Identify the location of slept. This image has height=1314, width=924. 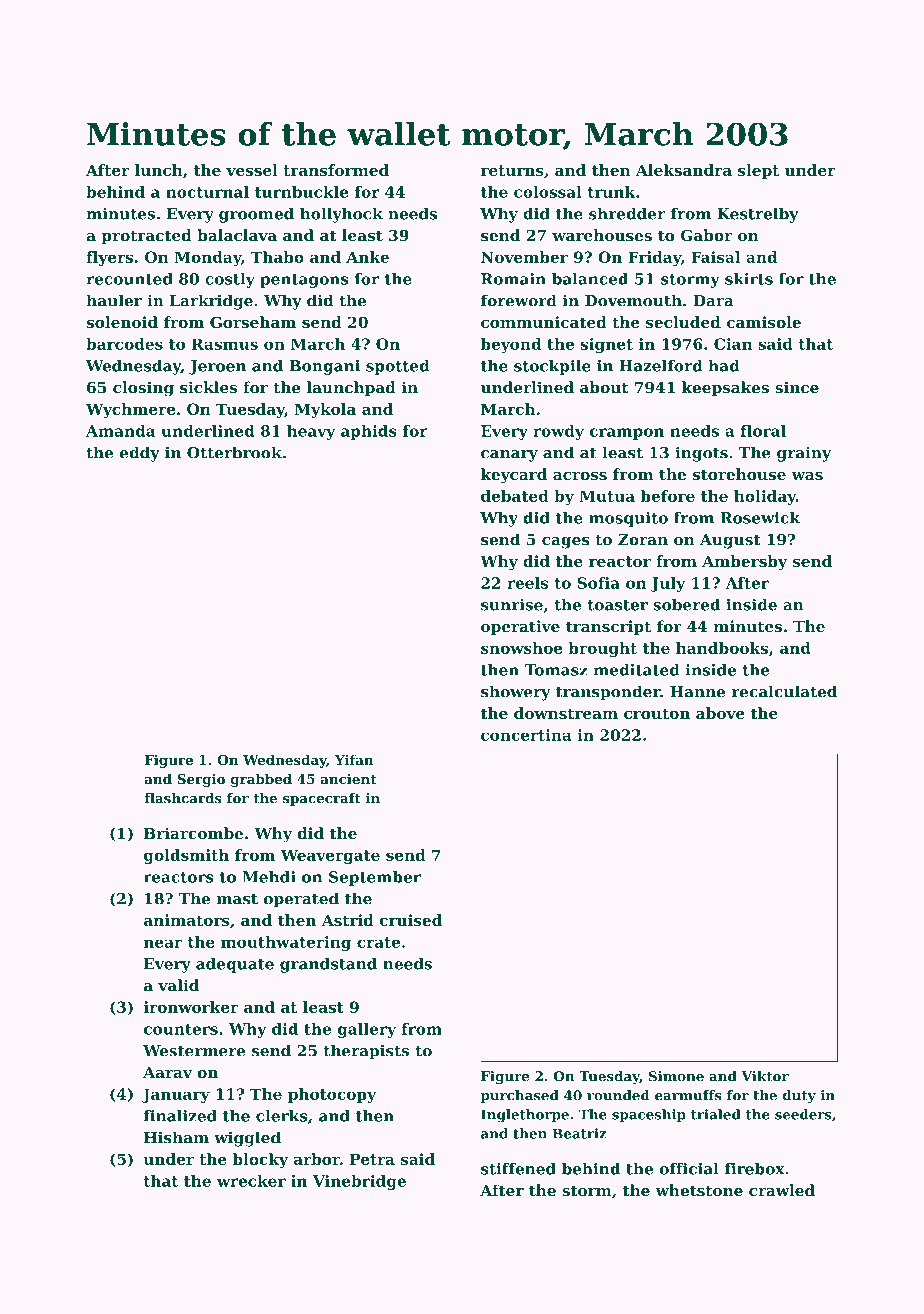
(758, 171).
